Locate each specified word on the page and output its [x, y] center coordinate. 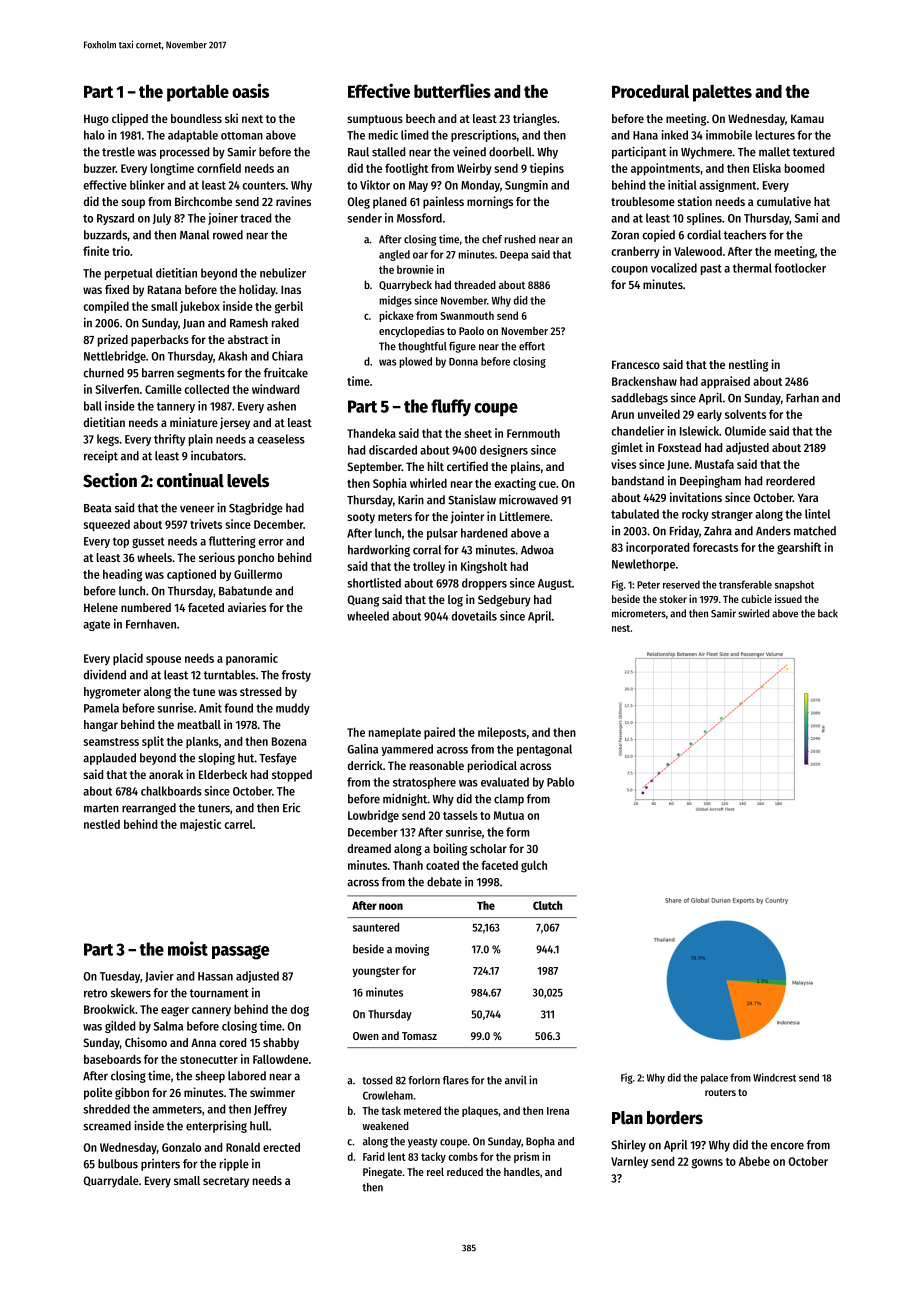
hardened [484, 533]
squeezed [106, 526]
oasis [250, 90]
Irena [558, 1111]
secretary [226, 1182]
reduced [465, 1171]
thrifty [169, 440]
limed [414, 135]
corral [427, 550]
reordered [790, 481]
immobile [729, 135]
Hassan [215, 976]
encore [787, 1146]
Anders [773, 531]
